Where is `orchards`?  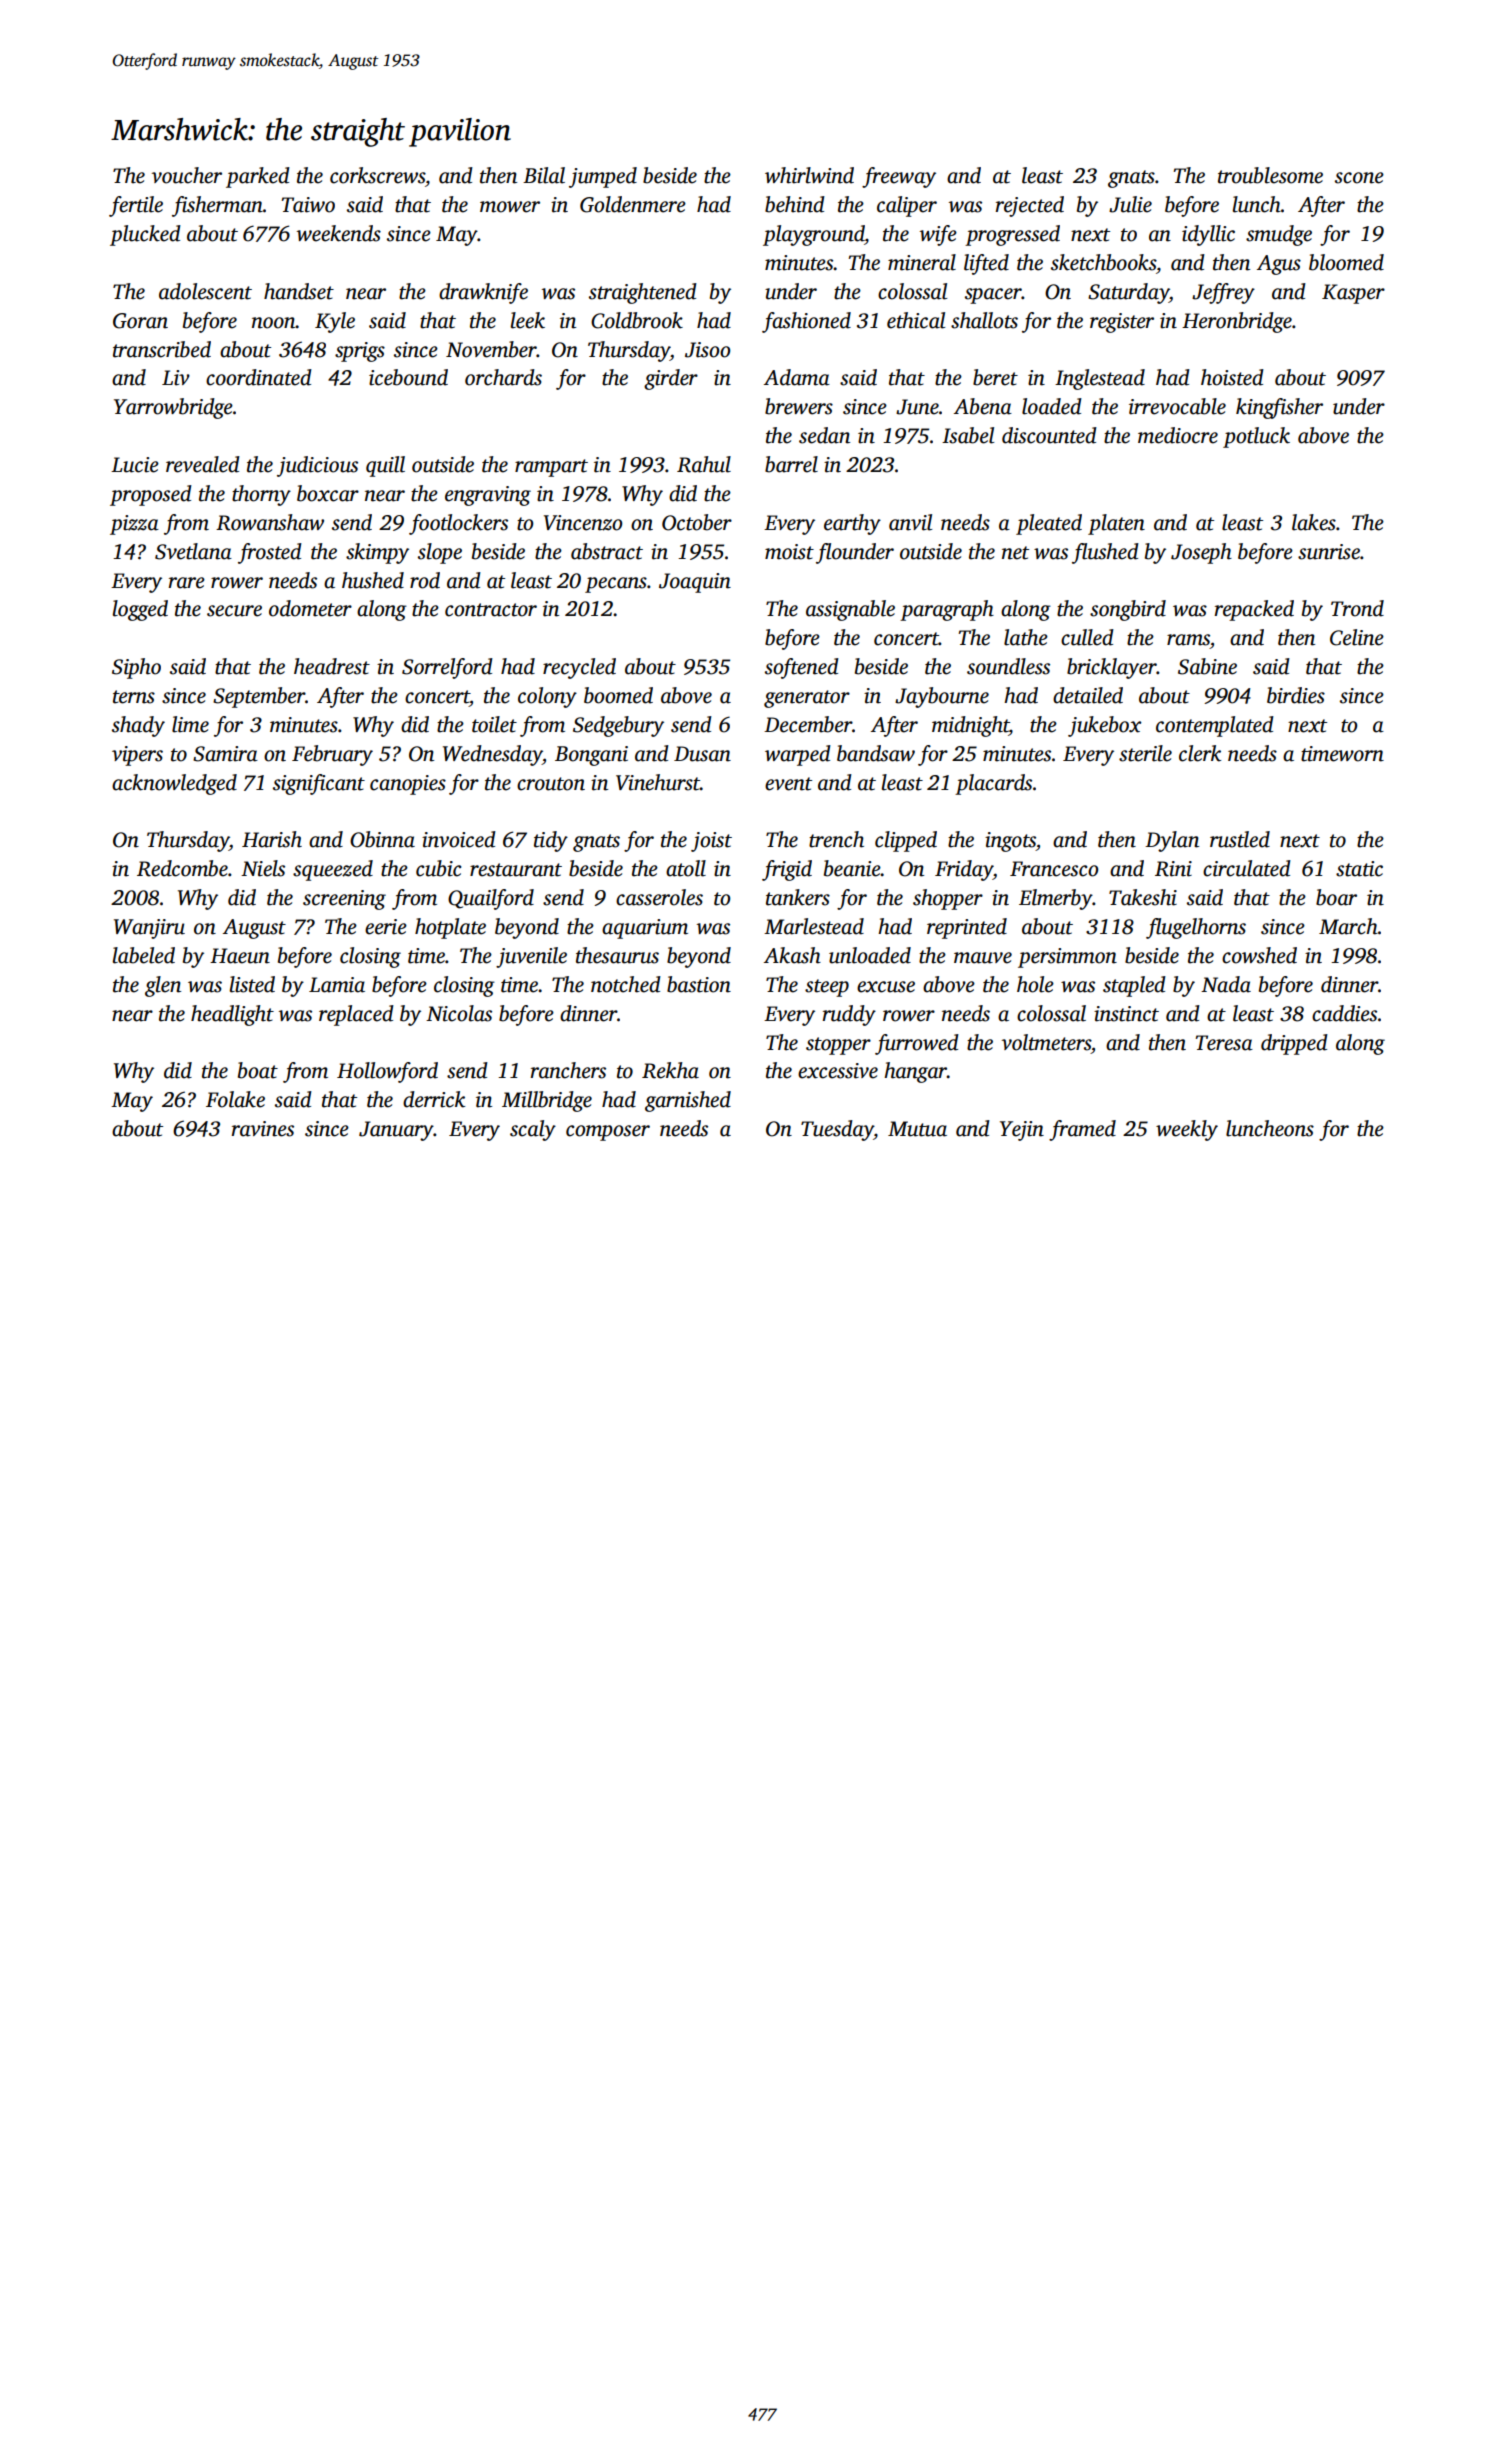 orchards is located at coordinates (503, 377).
